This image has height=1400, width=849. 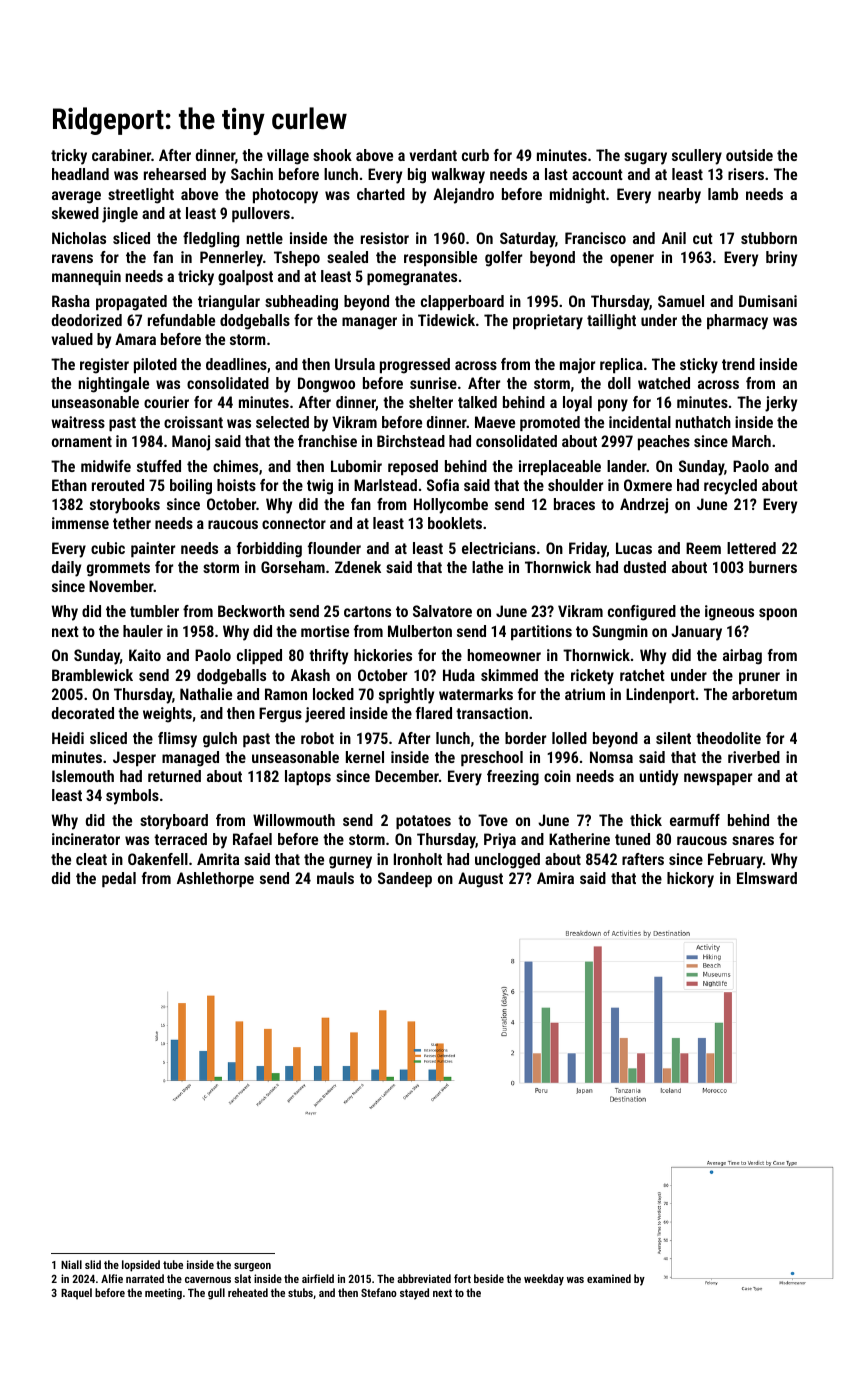 What do you see at coordinates (462, 303) in the image?
I see `clapperboard` at bounding box center [462, 303].
